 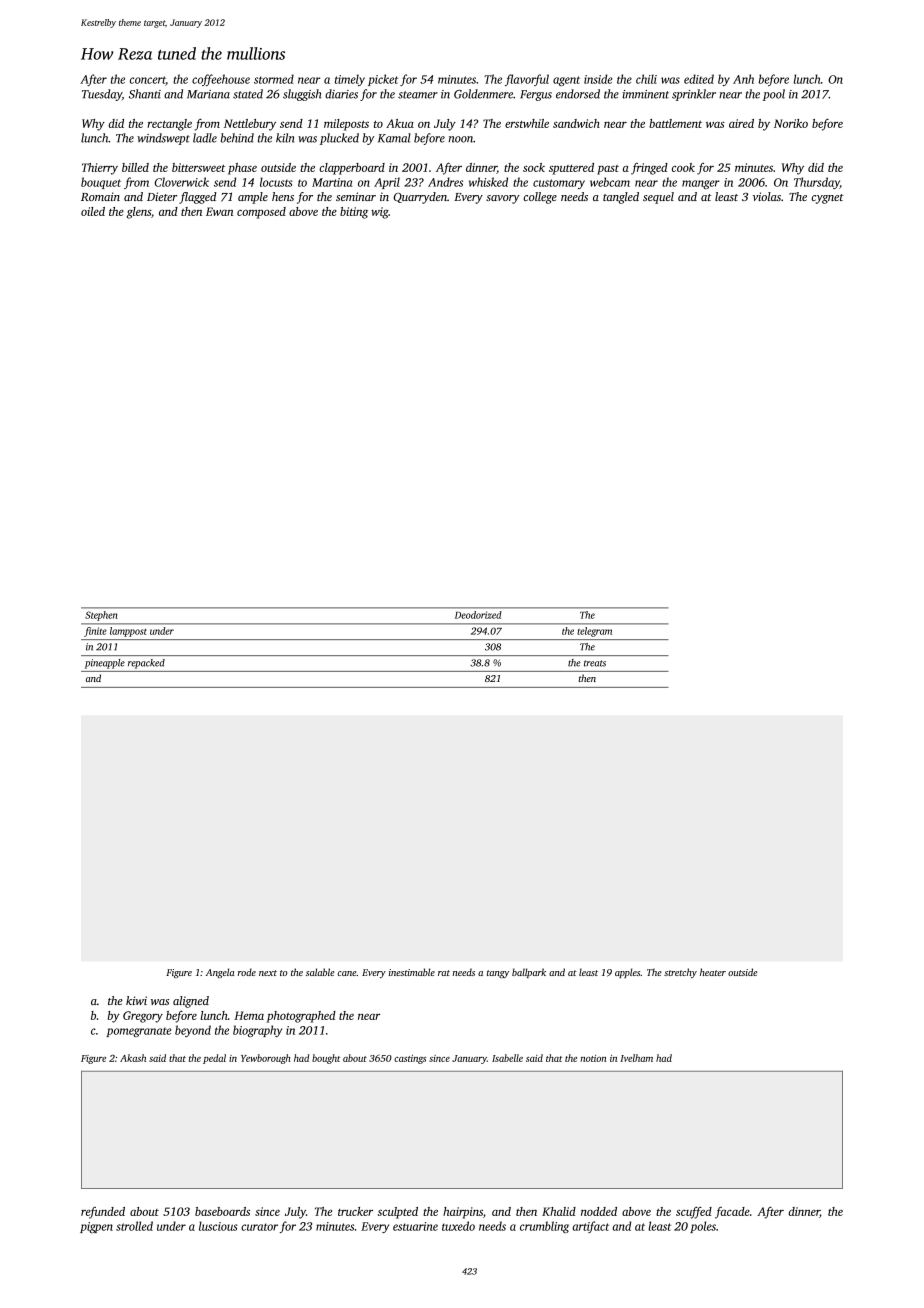 What do you see at coordinates (218, 1226) in the screenshot?
I see `luscious` at bounding box center [218, 1226].
